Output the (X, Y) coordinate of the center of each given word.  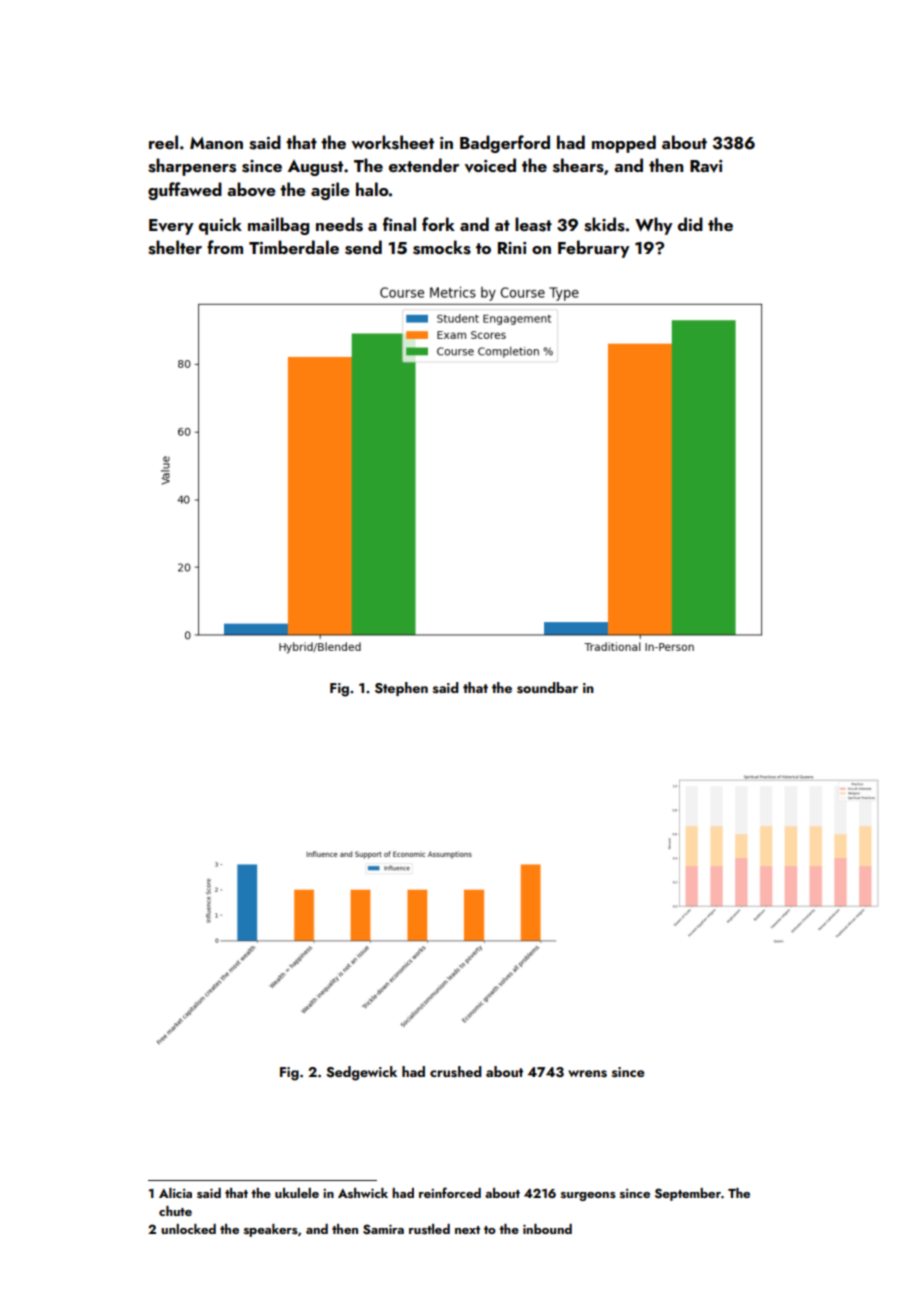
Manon (216, 143)
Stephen (401, 689)
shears (578, 165)
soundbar (547, 688)
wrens (587, 1074)
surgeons (588, 1196)
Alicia (175, 1193)
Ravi (706, 166)
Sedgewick (361, 1073)
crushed (456, 1072)
